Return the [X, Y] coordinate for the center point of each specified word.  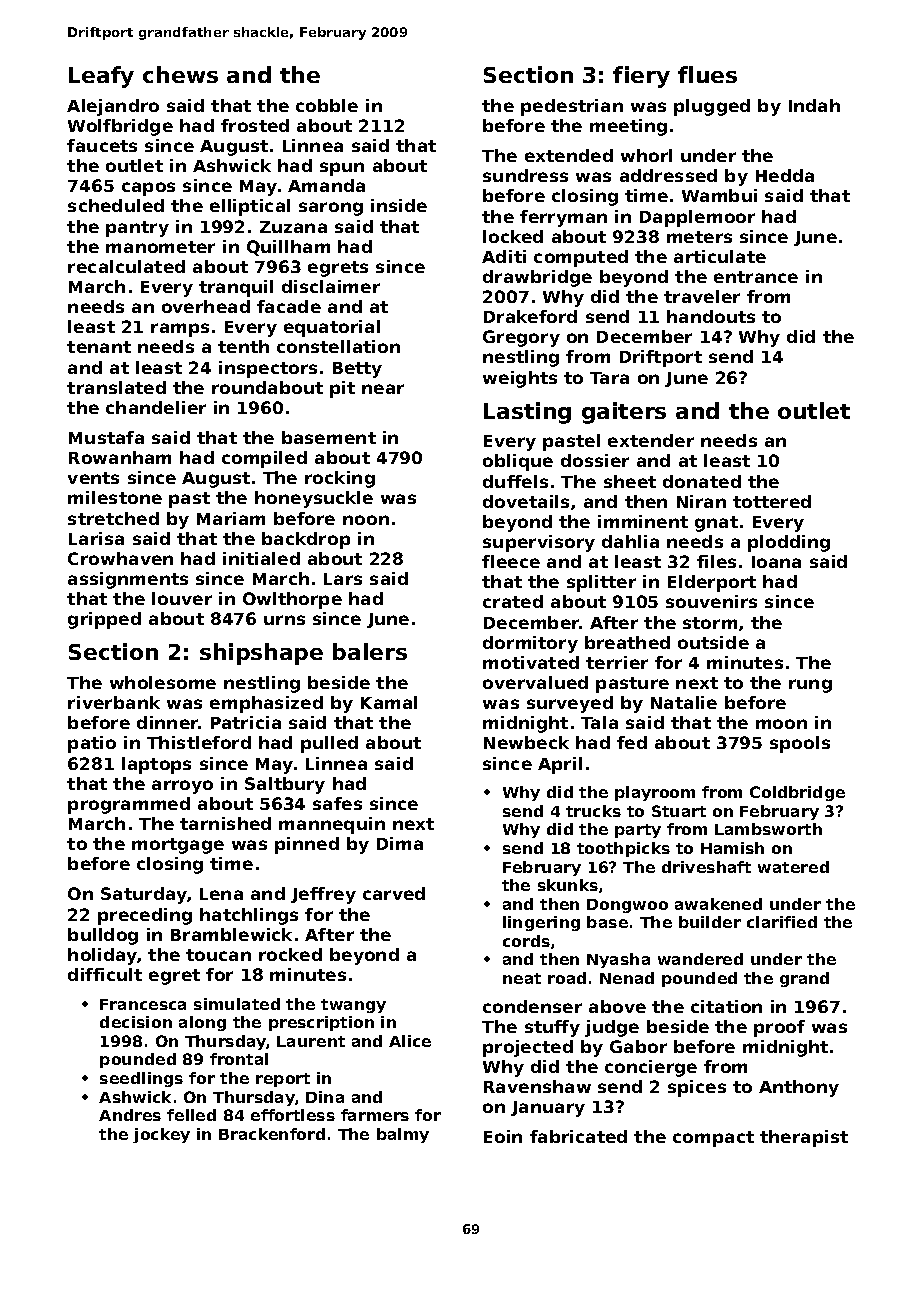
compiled [264, 459]
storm [710, 623]
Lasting [527, 413]
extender [651, 440]
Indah [814, 105]
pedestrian [572, 107]
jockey [161, 1135]
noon [366, 520]
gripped [104, 620]
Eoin [503, 1136]
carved [394, 893]
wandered [700, 959]
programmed [129, 805]
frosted [255, 125]
